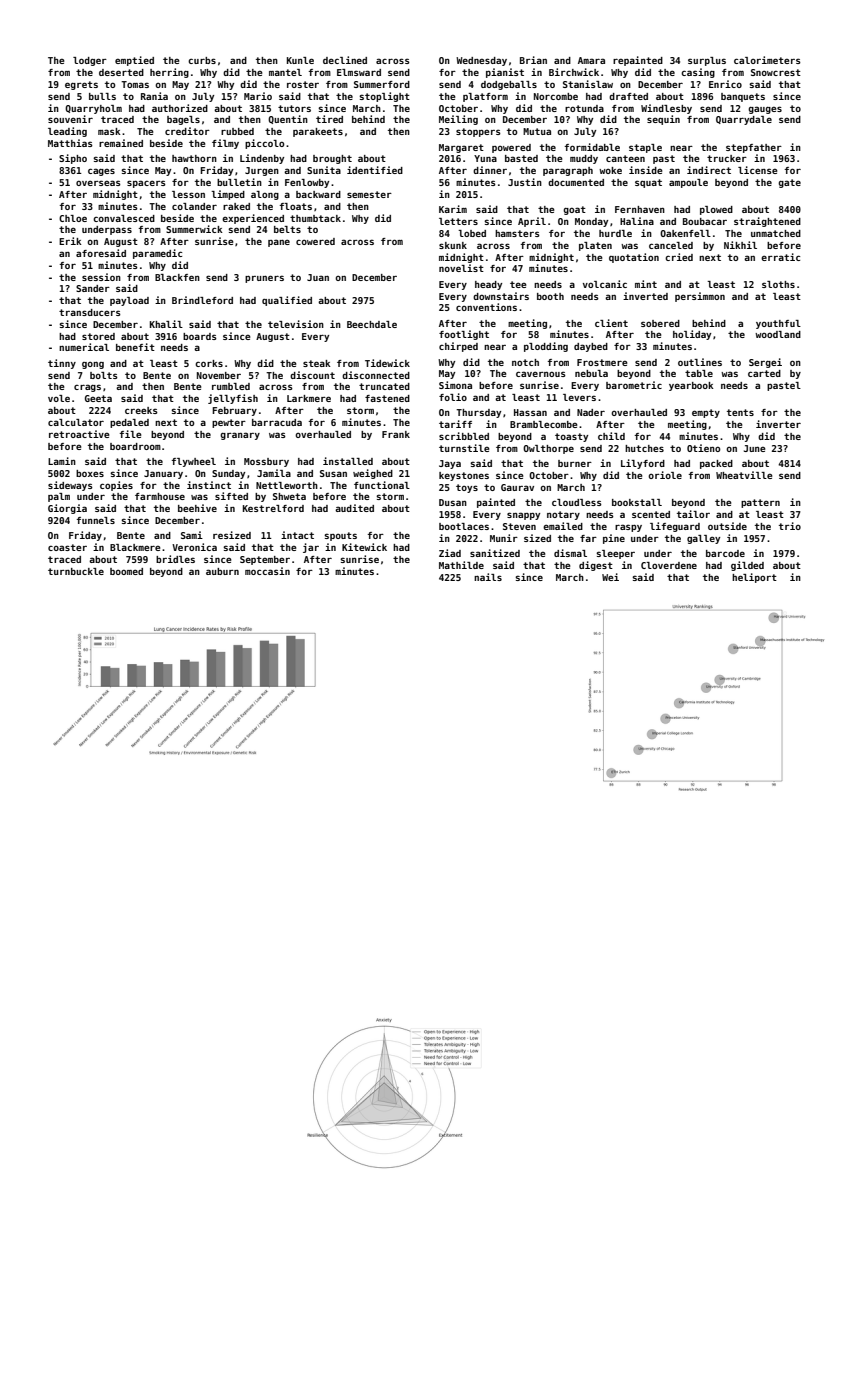  What do you see at coordinates (453, 209) in the screenshot?
I see `Karim` at bounding box center [453, 209].
